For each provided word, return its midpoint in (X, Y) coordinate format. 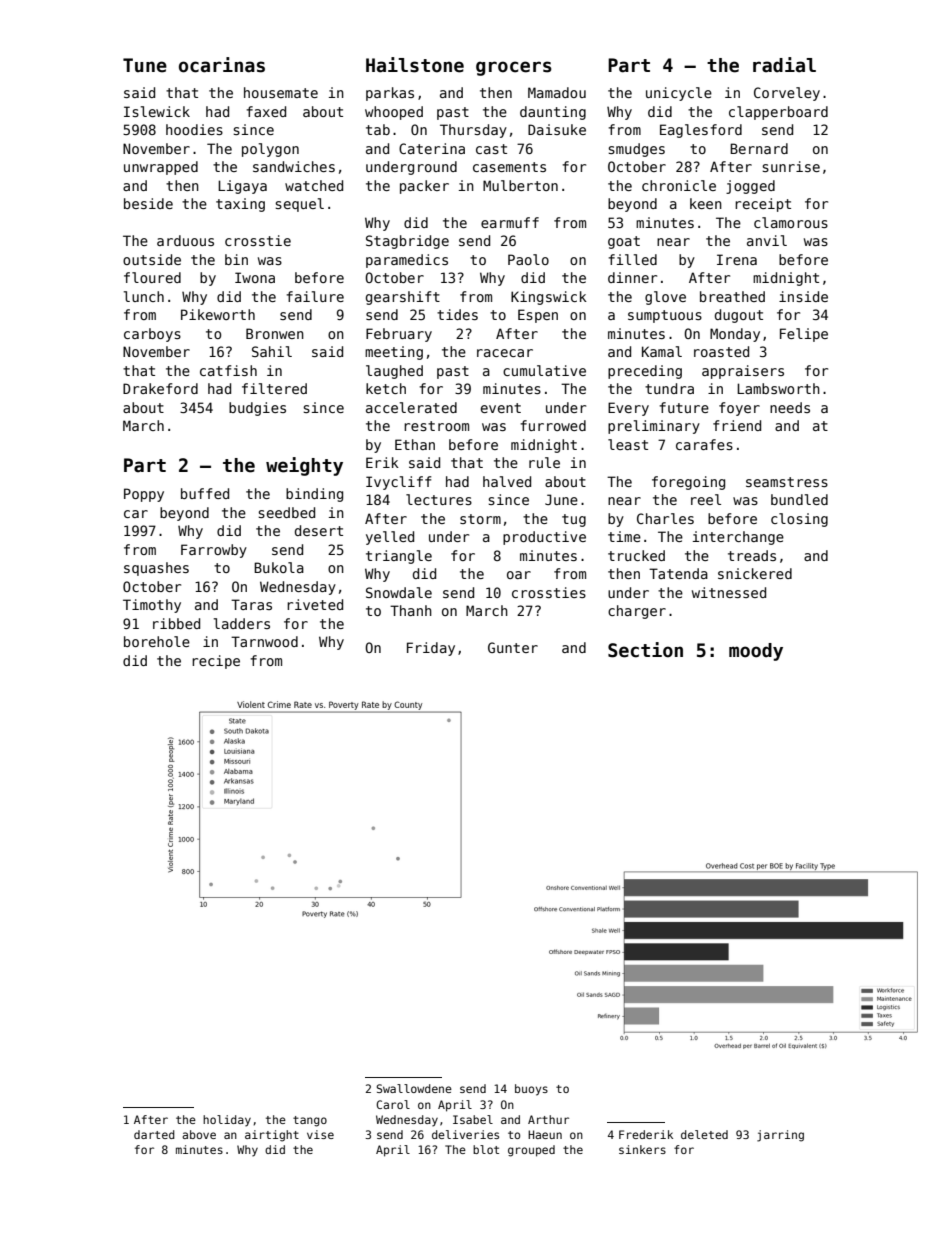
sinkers (642, 1149)
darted (154, 1134)
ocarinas (222, 65)
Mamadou (557, 92)
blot (486, 1149)
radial (784, 65)
